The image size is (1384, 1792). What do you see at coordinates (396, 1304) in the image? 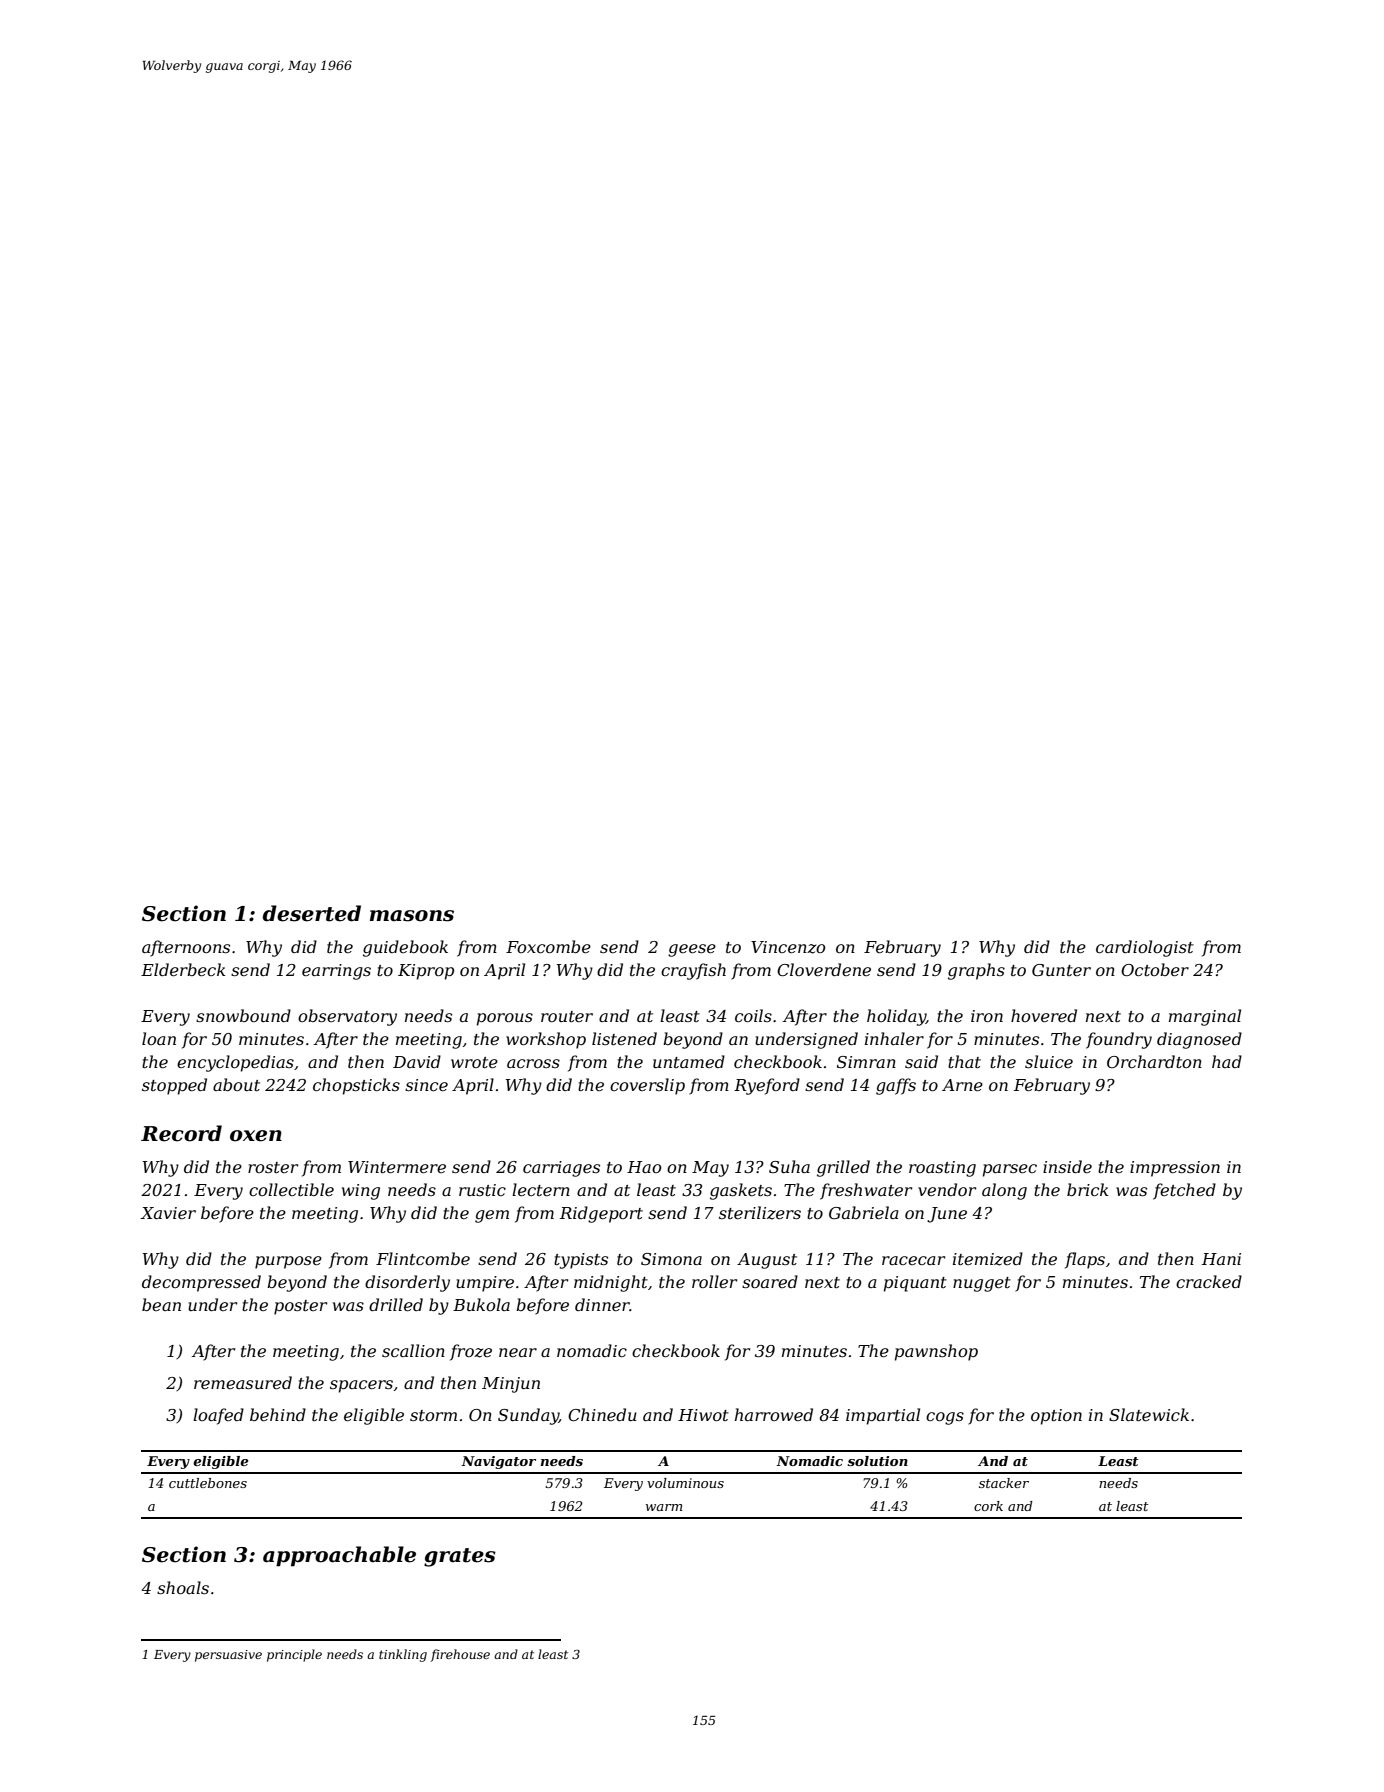
I see `drilled` at bounding box center [396, 1304].
